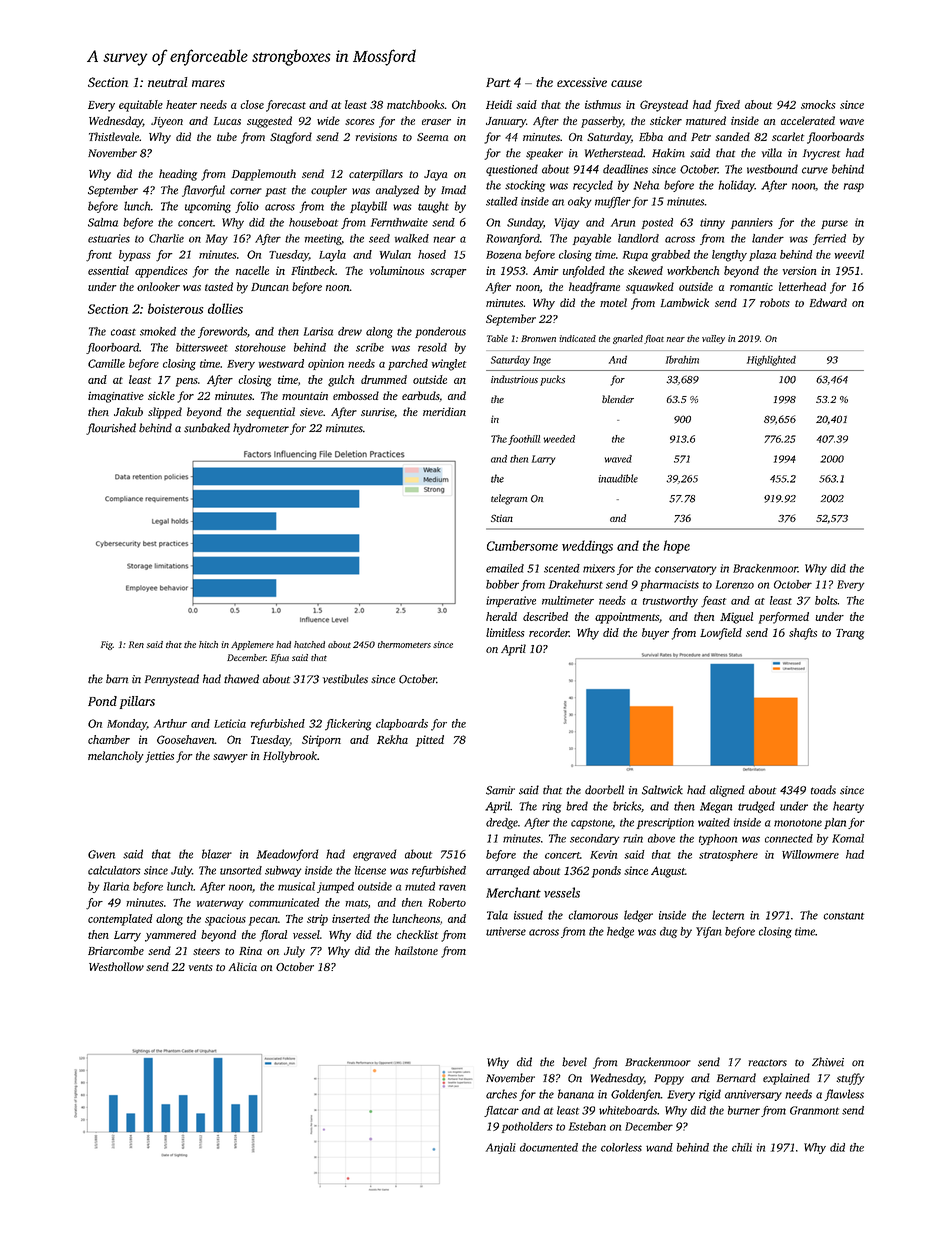 Image resolution: width=952 pixels, height=1233 pixels. I want to click on sunbaked, so click(207, 428).
